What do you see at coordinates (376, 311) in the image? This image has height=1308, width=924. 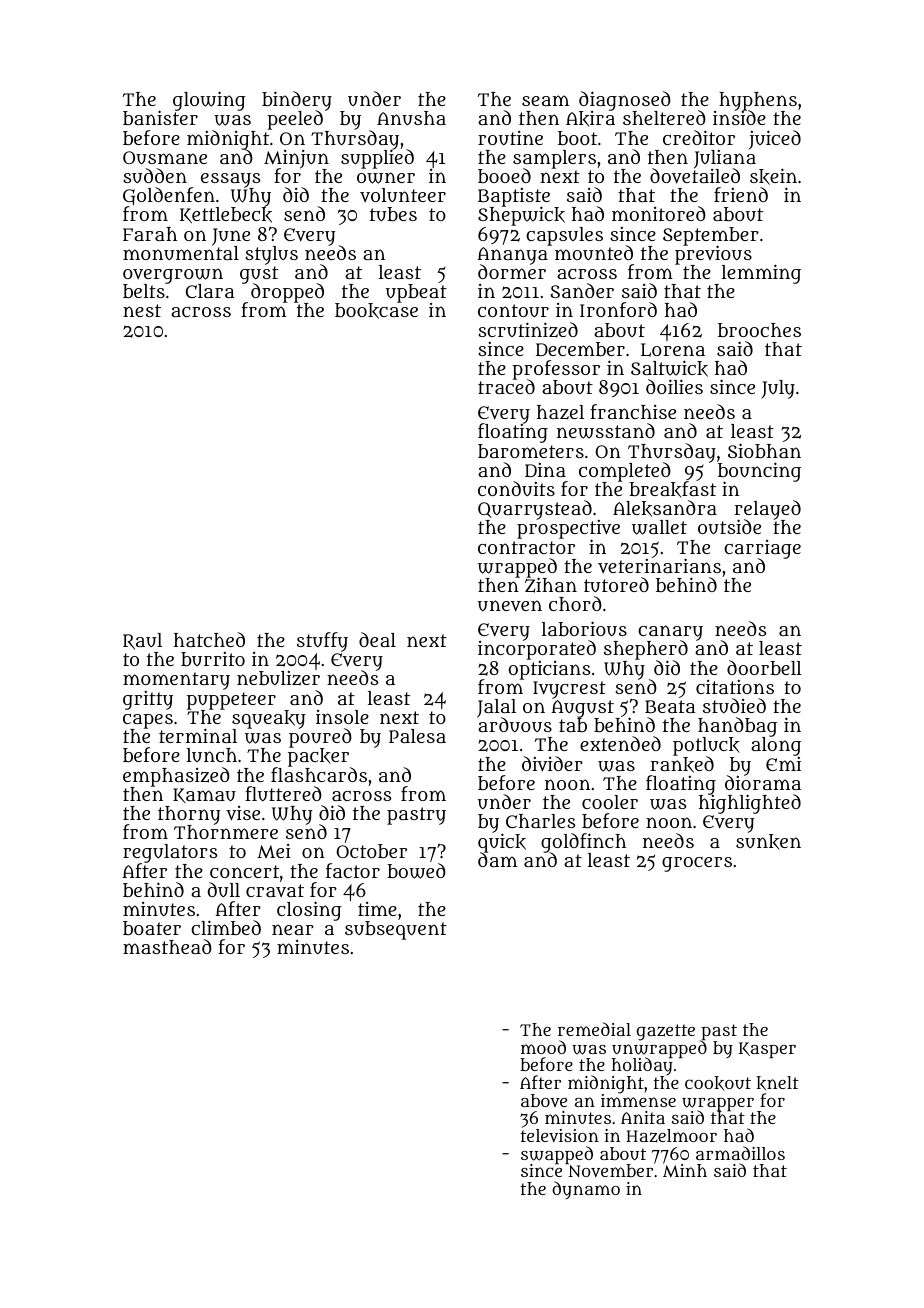 I see `bookcase` at bounding box center [376, 311].
